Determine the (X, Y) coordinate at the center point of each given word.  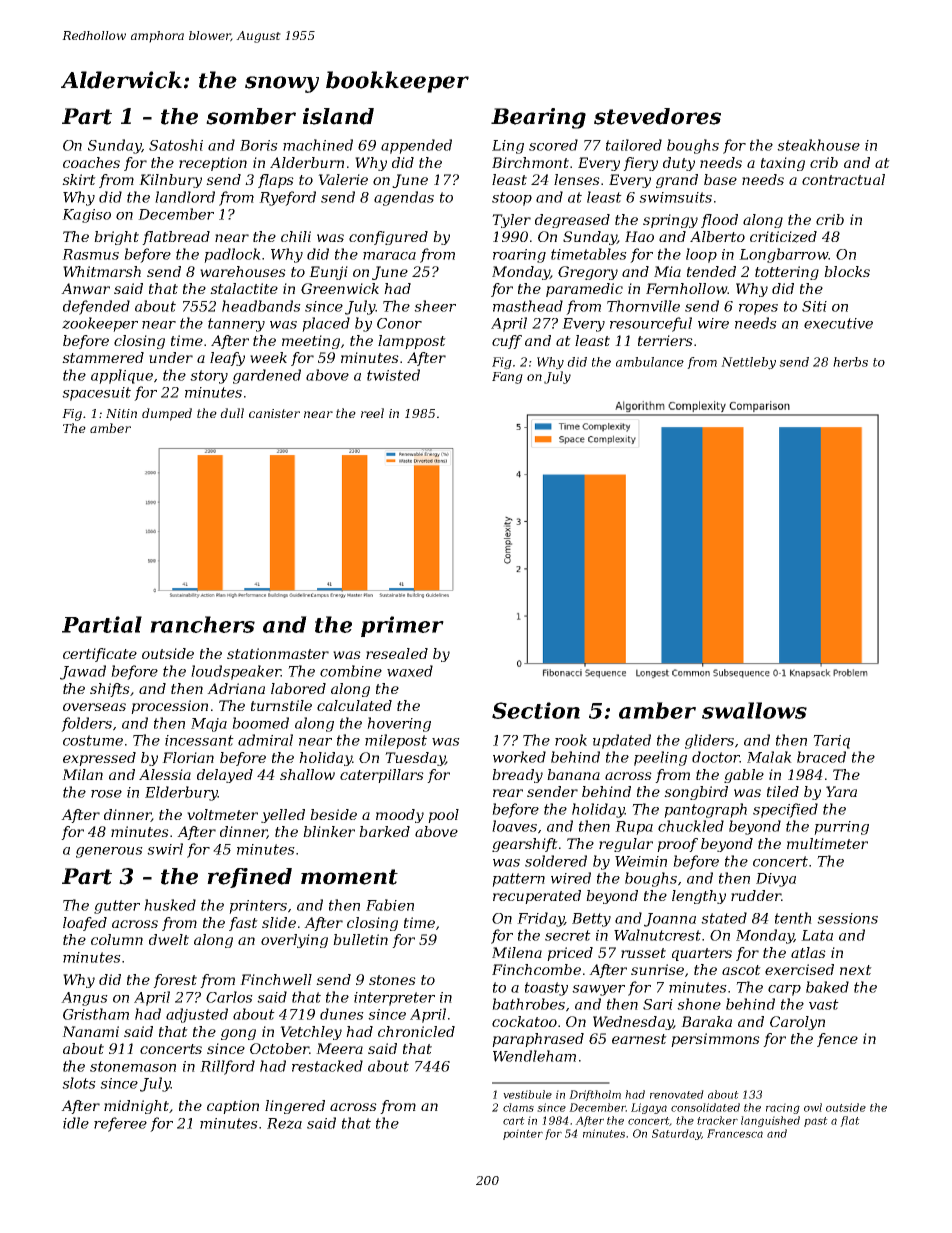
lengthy (699, 897)
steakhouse (818, 145)
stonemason (133, 1066)
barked (384, 831)
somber (251, 116)
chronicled (416, 1031)
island (338, 116)
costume (93, 740)
